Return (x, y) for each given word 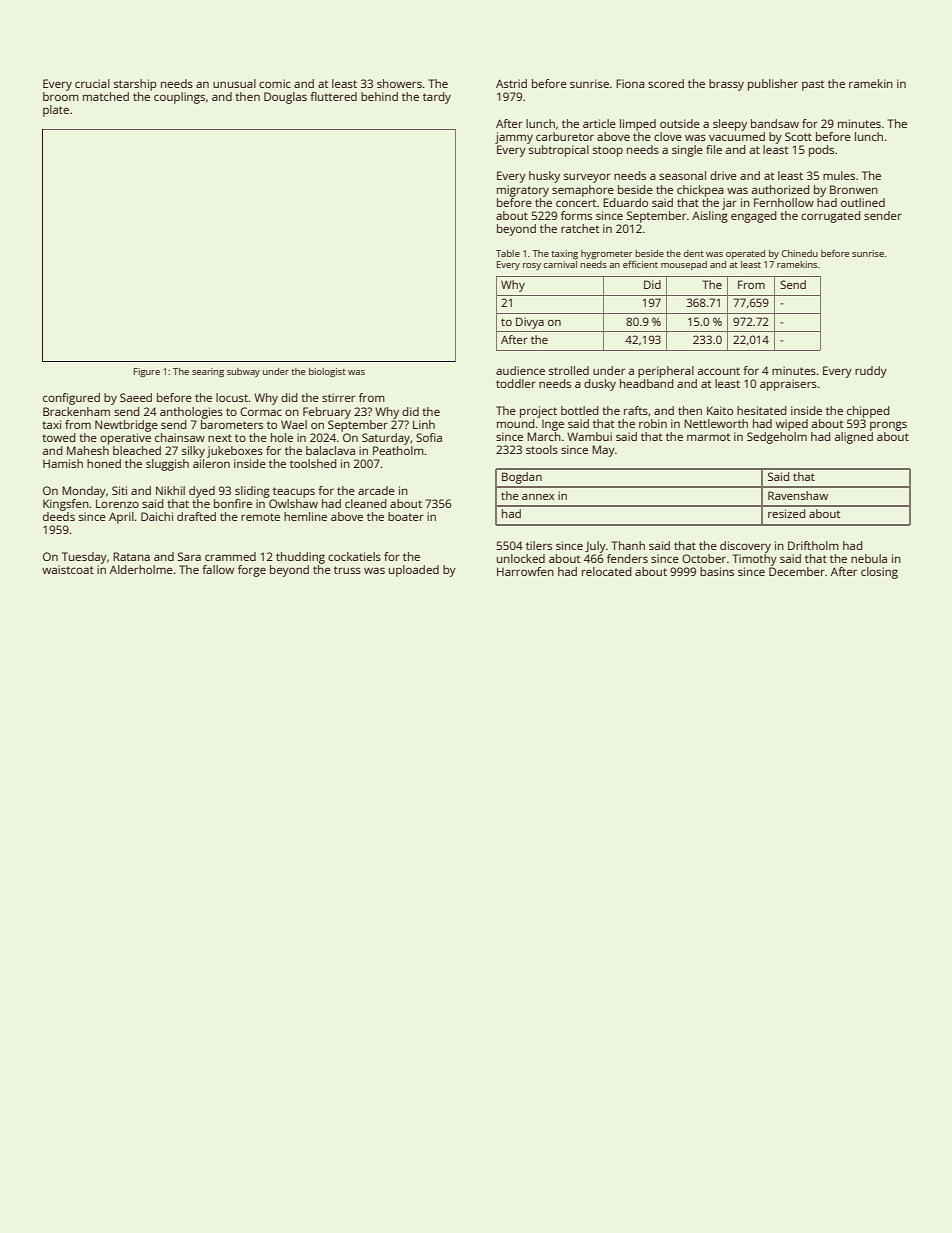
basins (717, 571)
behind (379, 96)
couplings (179, 98)
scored (666, 83)
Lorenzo (117, 503)
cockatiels (354, 556)
